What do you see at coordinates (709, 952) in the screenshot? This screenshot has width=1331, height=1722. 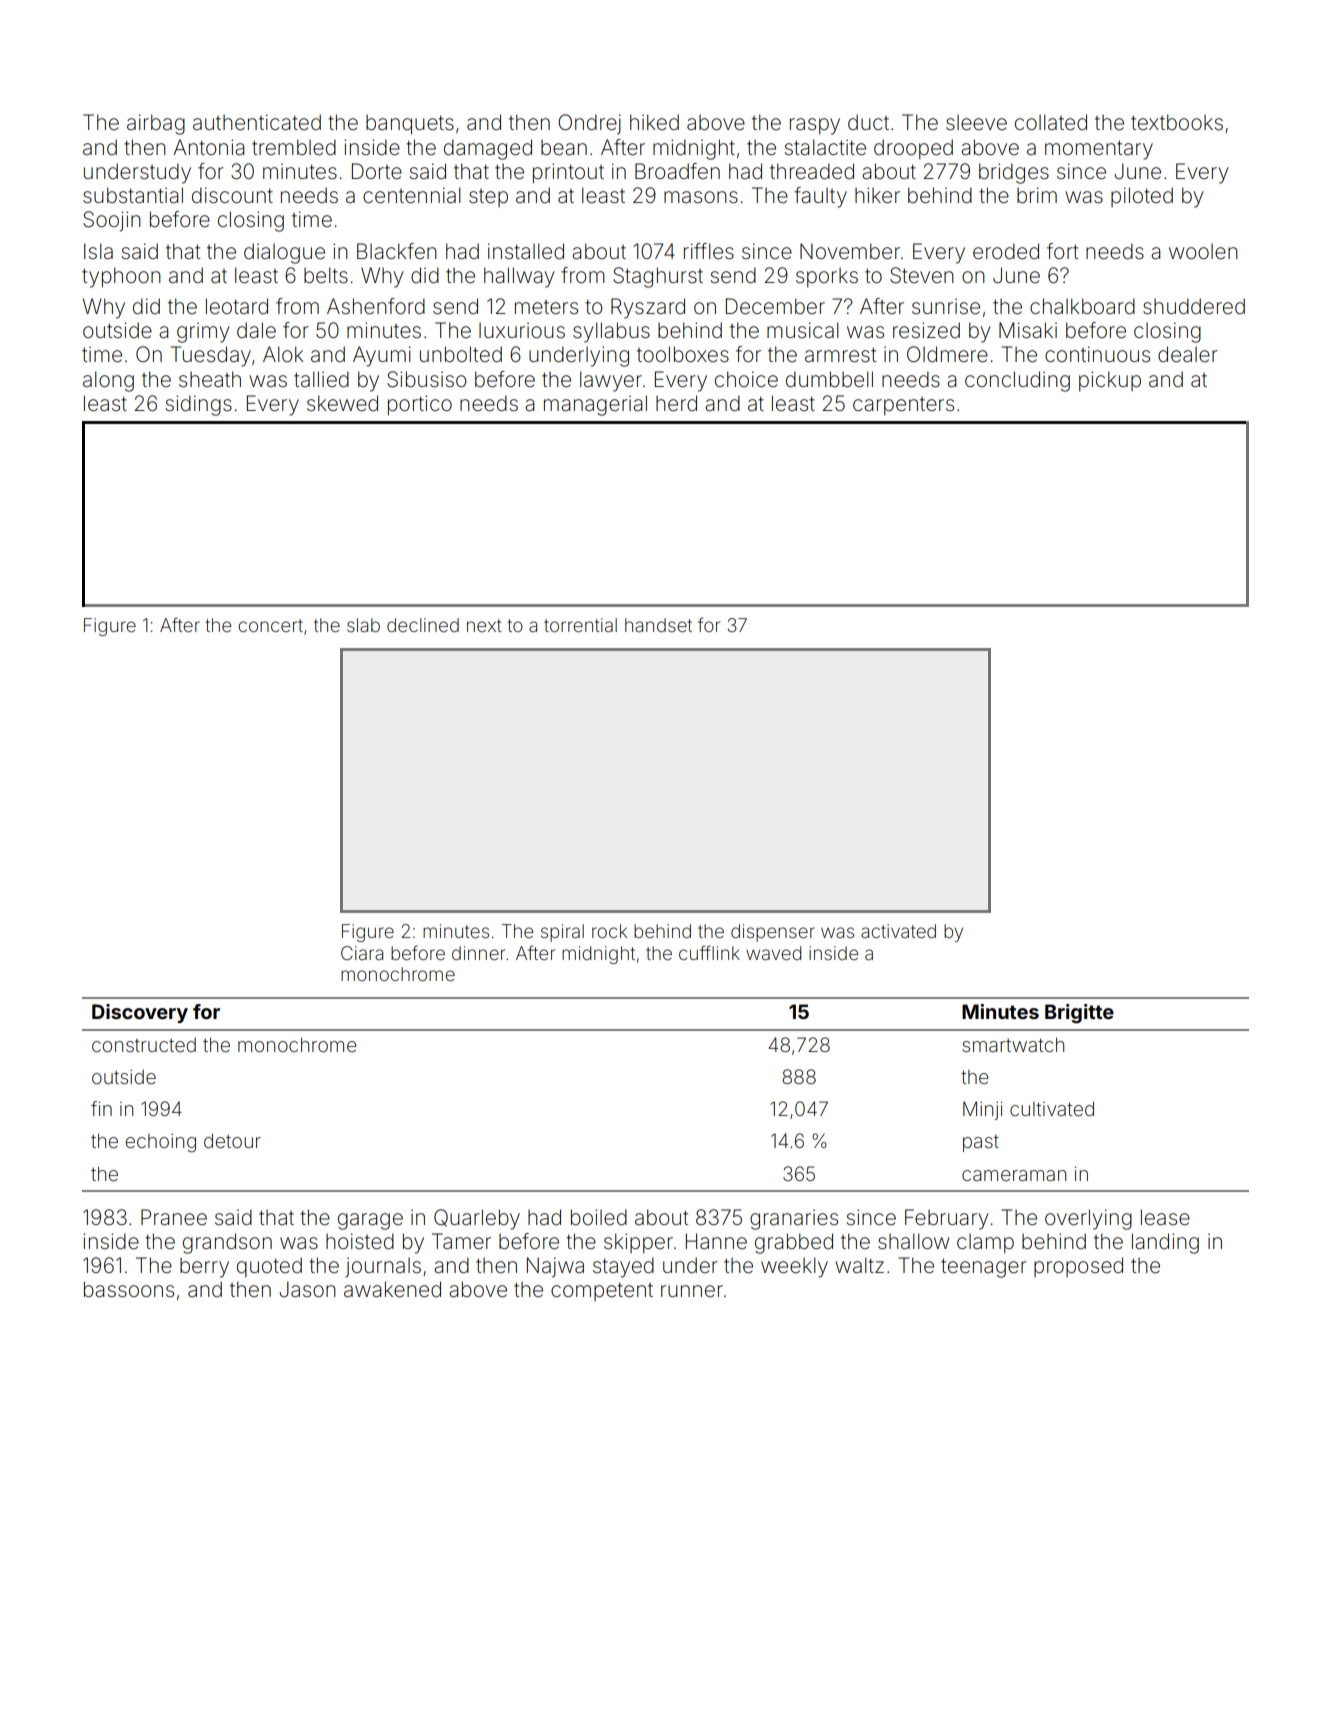 I see `cufflink` at bounding box center [709, 952].
